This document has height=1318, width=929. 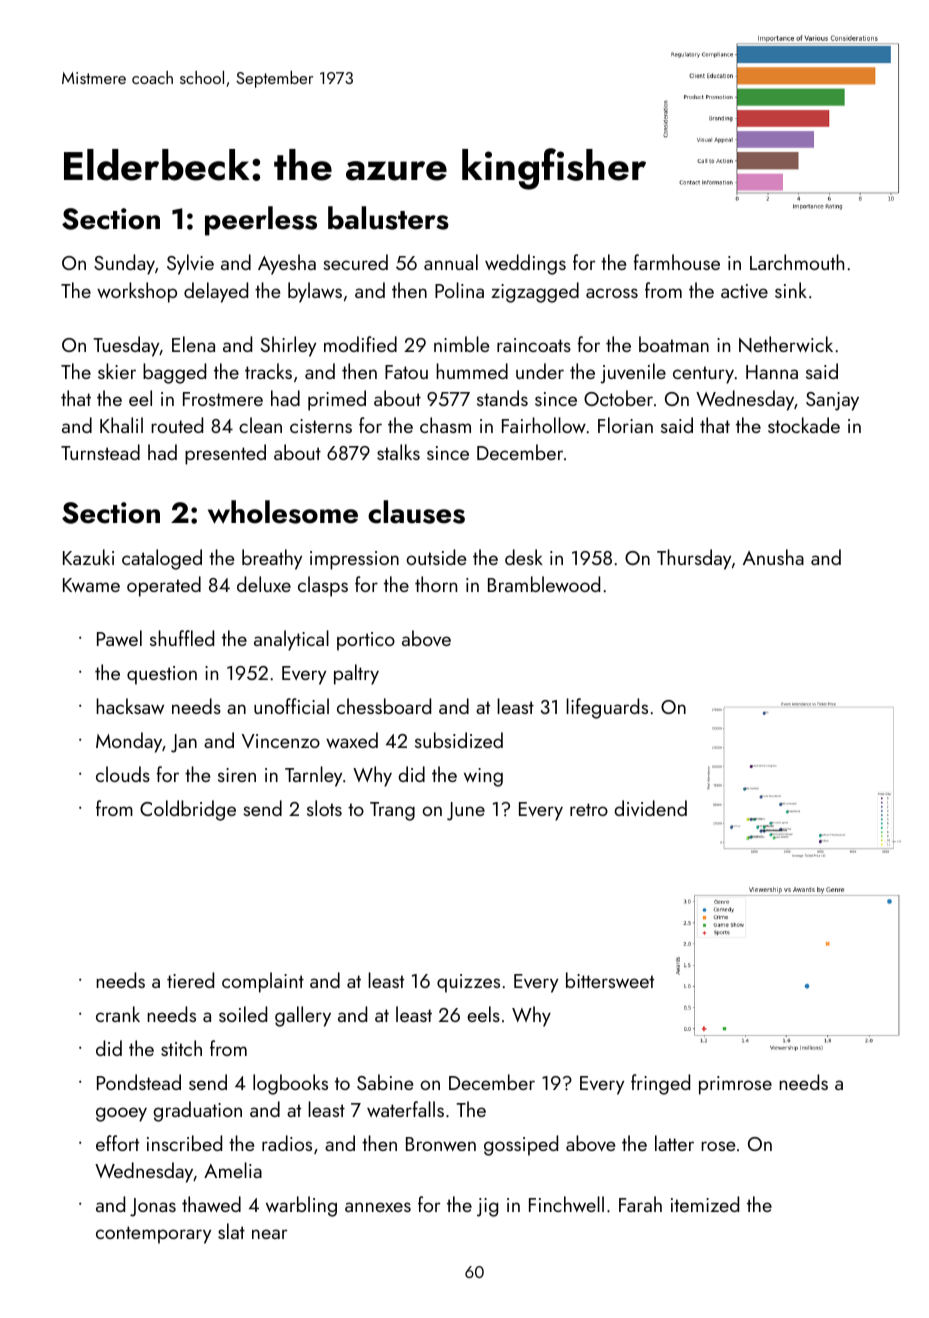 I want to click on contemporary, so click(x=153, y=1235).
